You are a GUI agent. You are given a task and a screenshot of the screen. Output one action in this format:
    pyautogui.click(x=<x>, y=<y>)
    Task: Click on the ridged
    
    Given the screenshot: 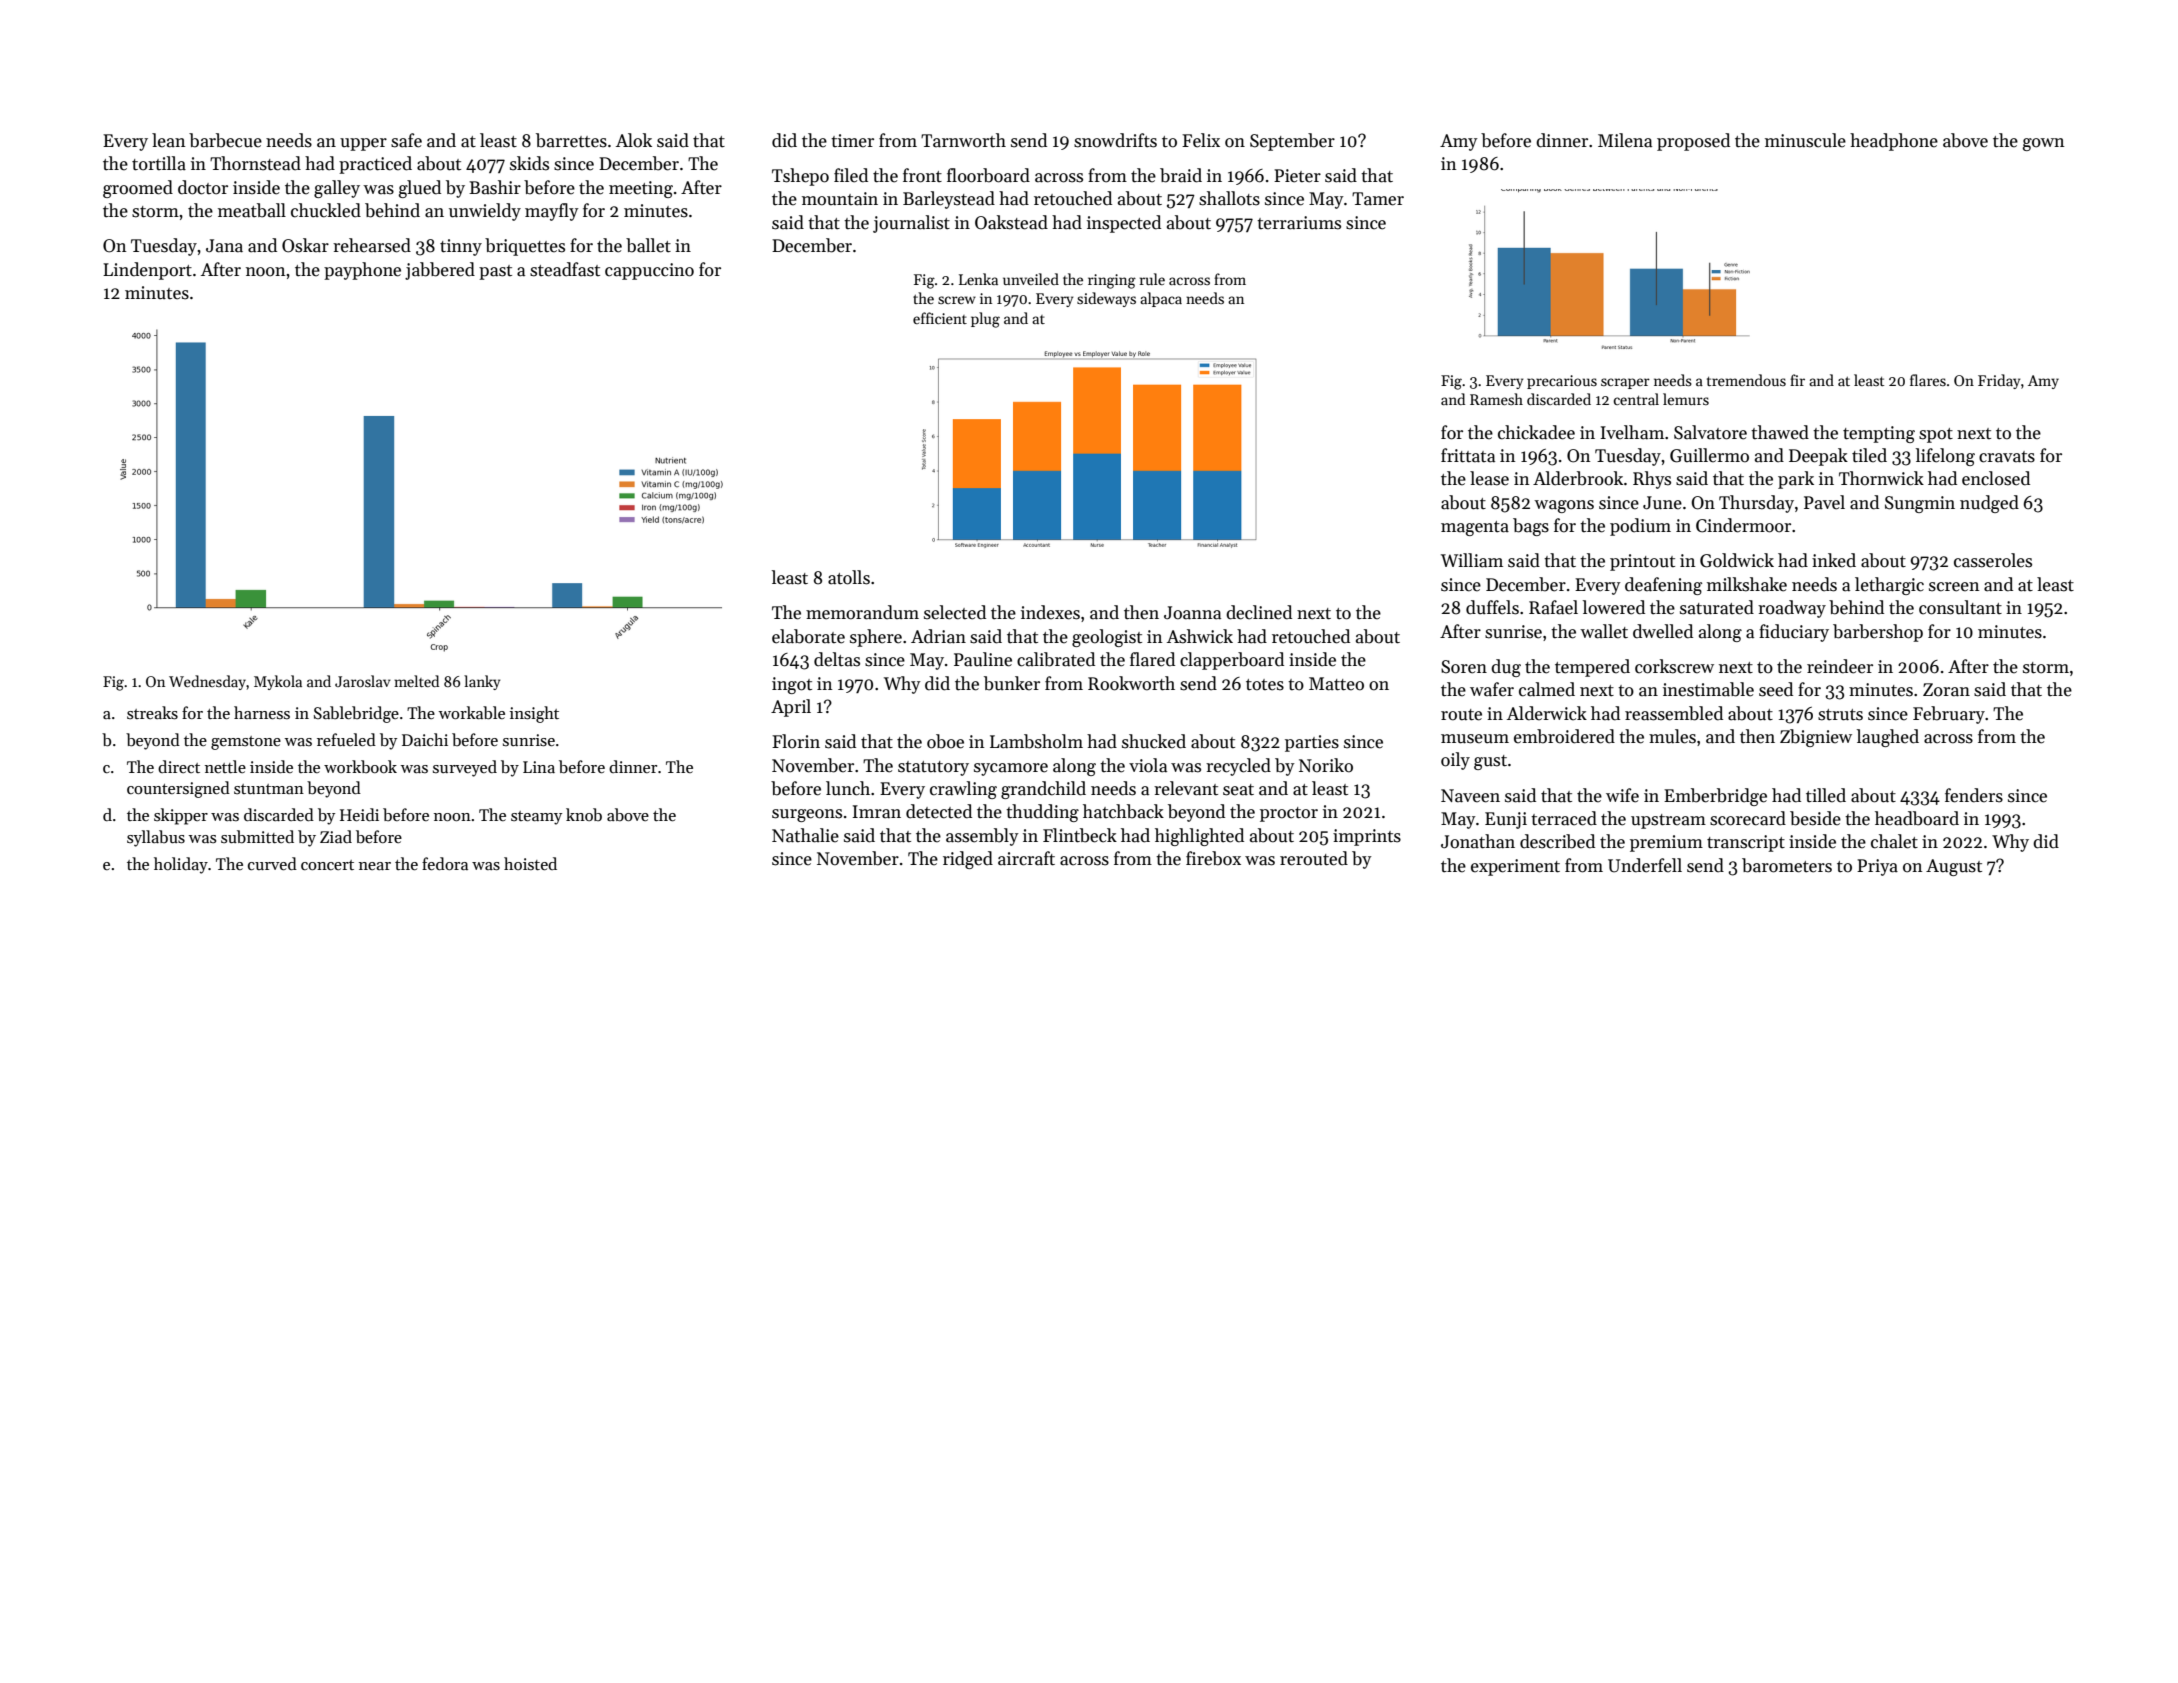 What is the action you would take?
    pyautogui.click(x=968, y=860)
